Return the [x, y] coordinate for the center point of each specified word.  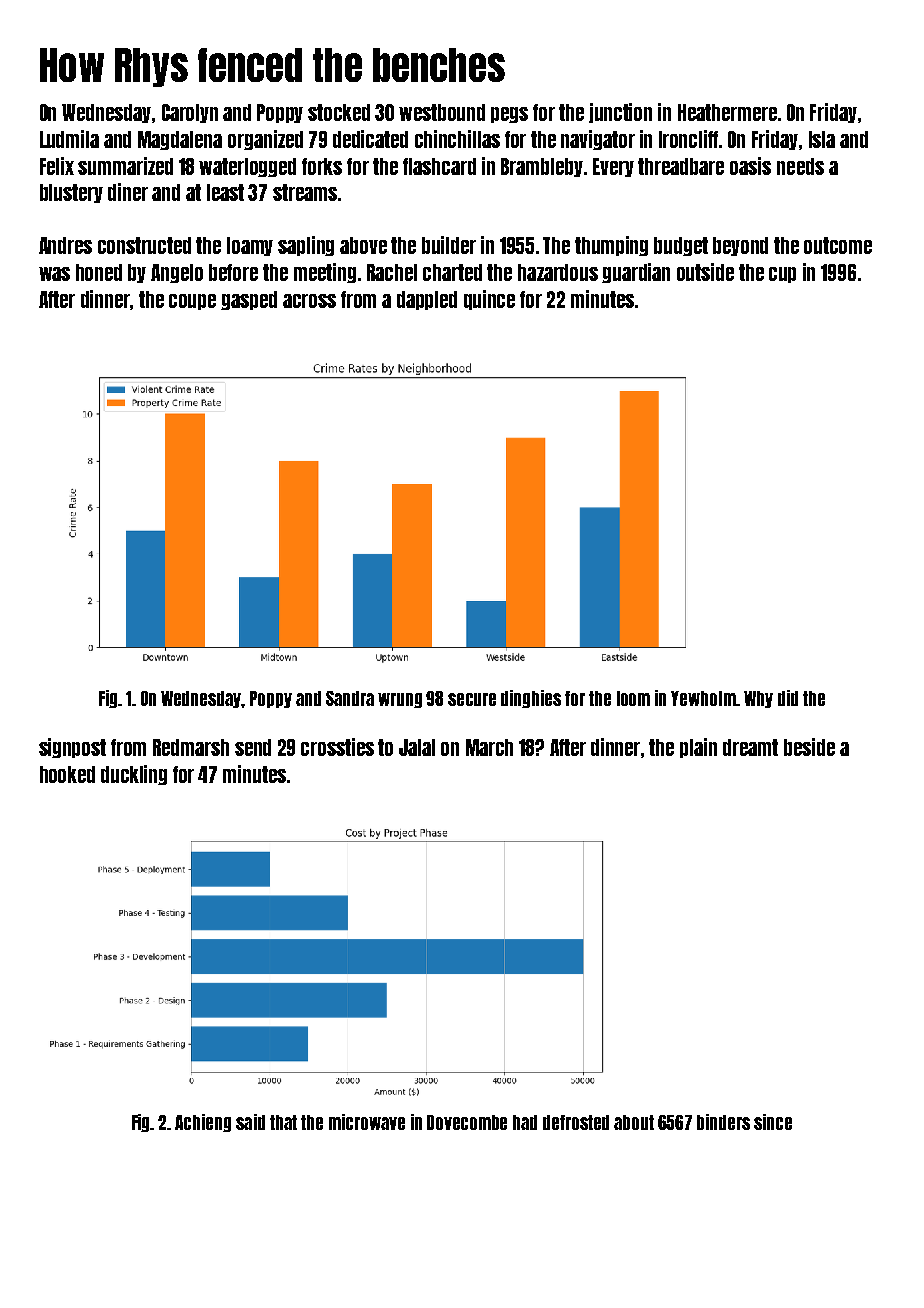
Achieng [203, 1123]
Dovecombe [467, 1122]
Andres [65, 245]
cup [782, 275]
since [773, 1122]
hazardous [558, 272]
